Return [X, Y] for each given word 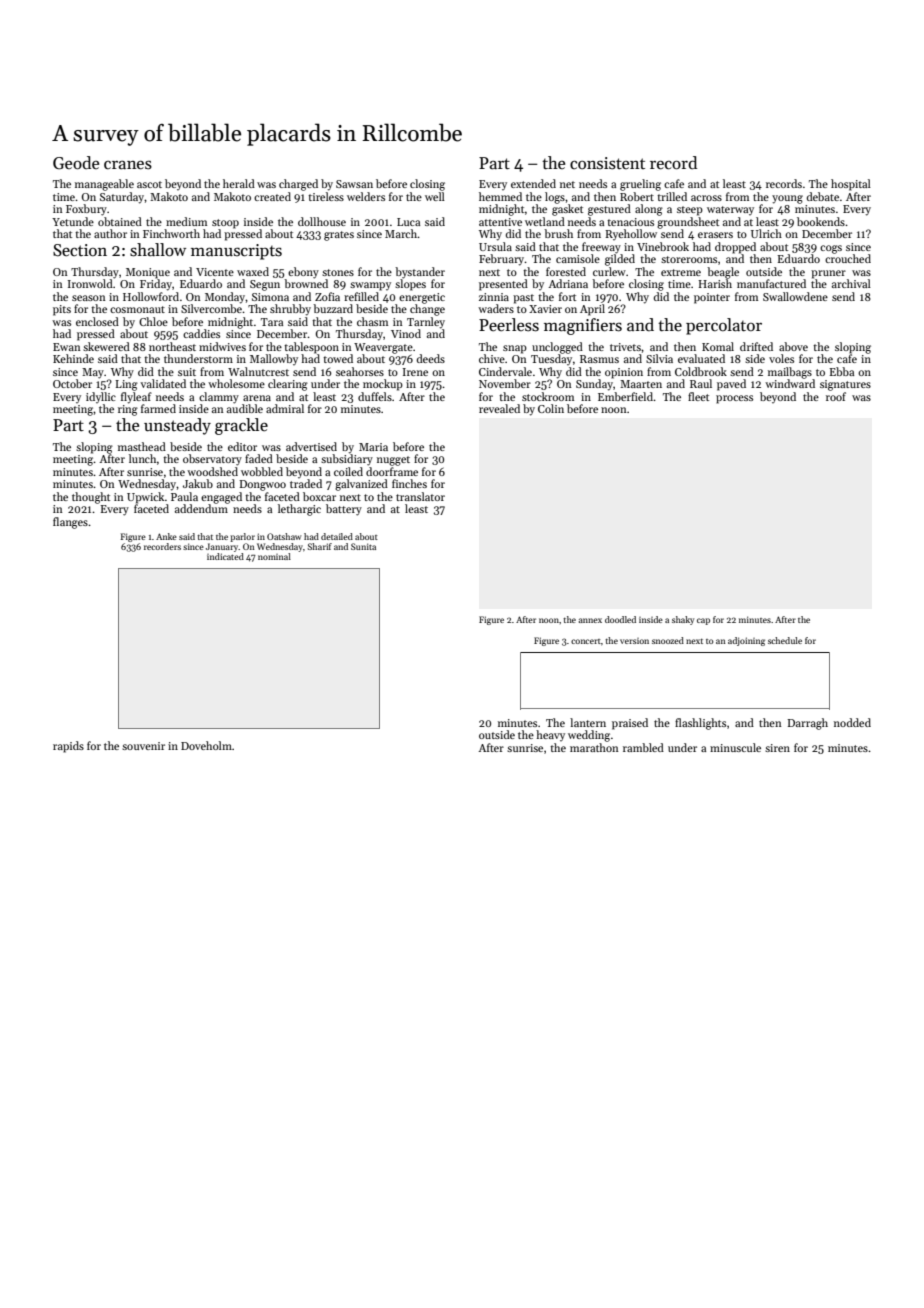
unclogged [557, 348]
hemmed [500, 196]
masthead [142, 446]
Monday [225, 298]
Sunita [363, 546]
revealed [499, 408]
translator [420, 496]
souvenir [143, 746]
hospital [851, 185]
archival [851, 283]
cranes [128, 165]
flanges [70, 523]
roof [836, 396]
